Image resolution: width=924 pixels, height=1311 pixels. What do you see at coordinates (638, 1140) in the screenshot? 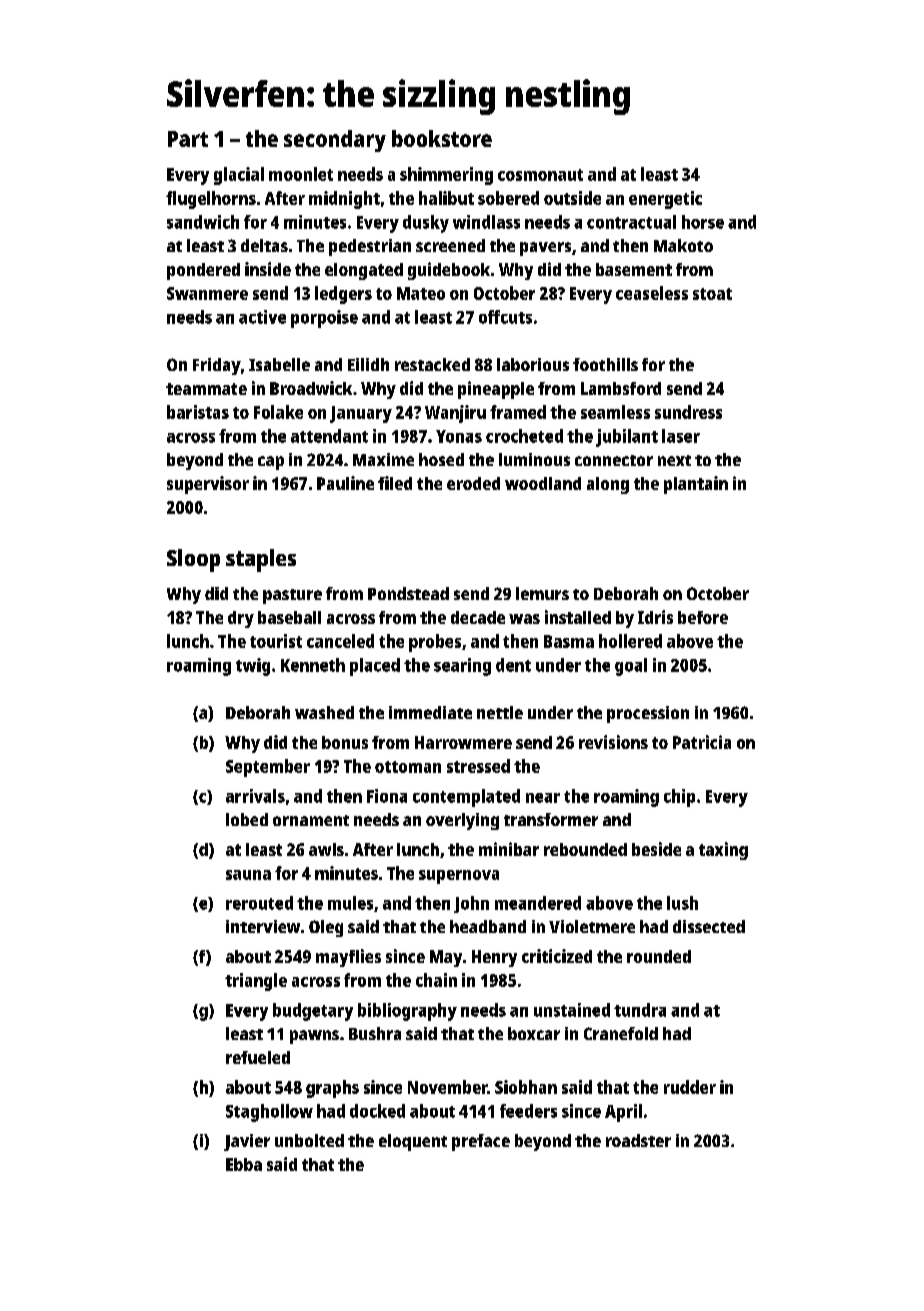
I see `roadster` at bounding box center [638, 1140].
